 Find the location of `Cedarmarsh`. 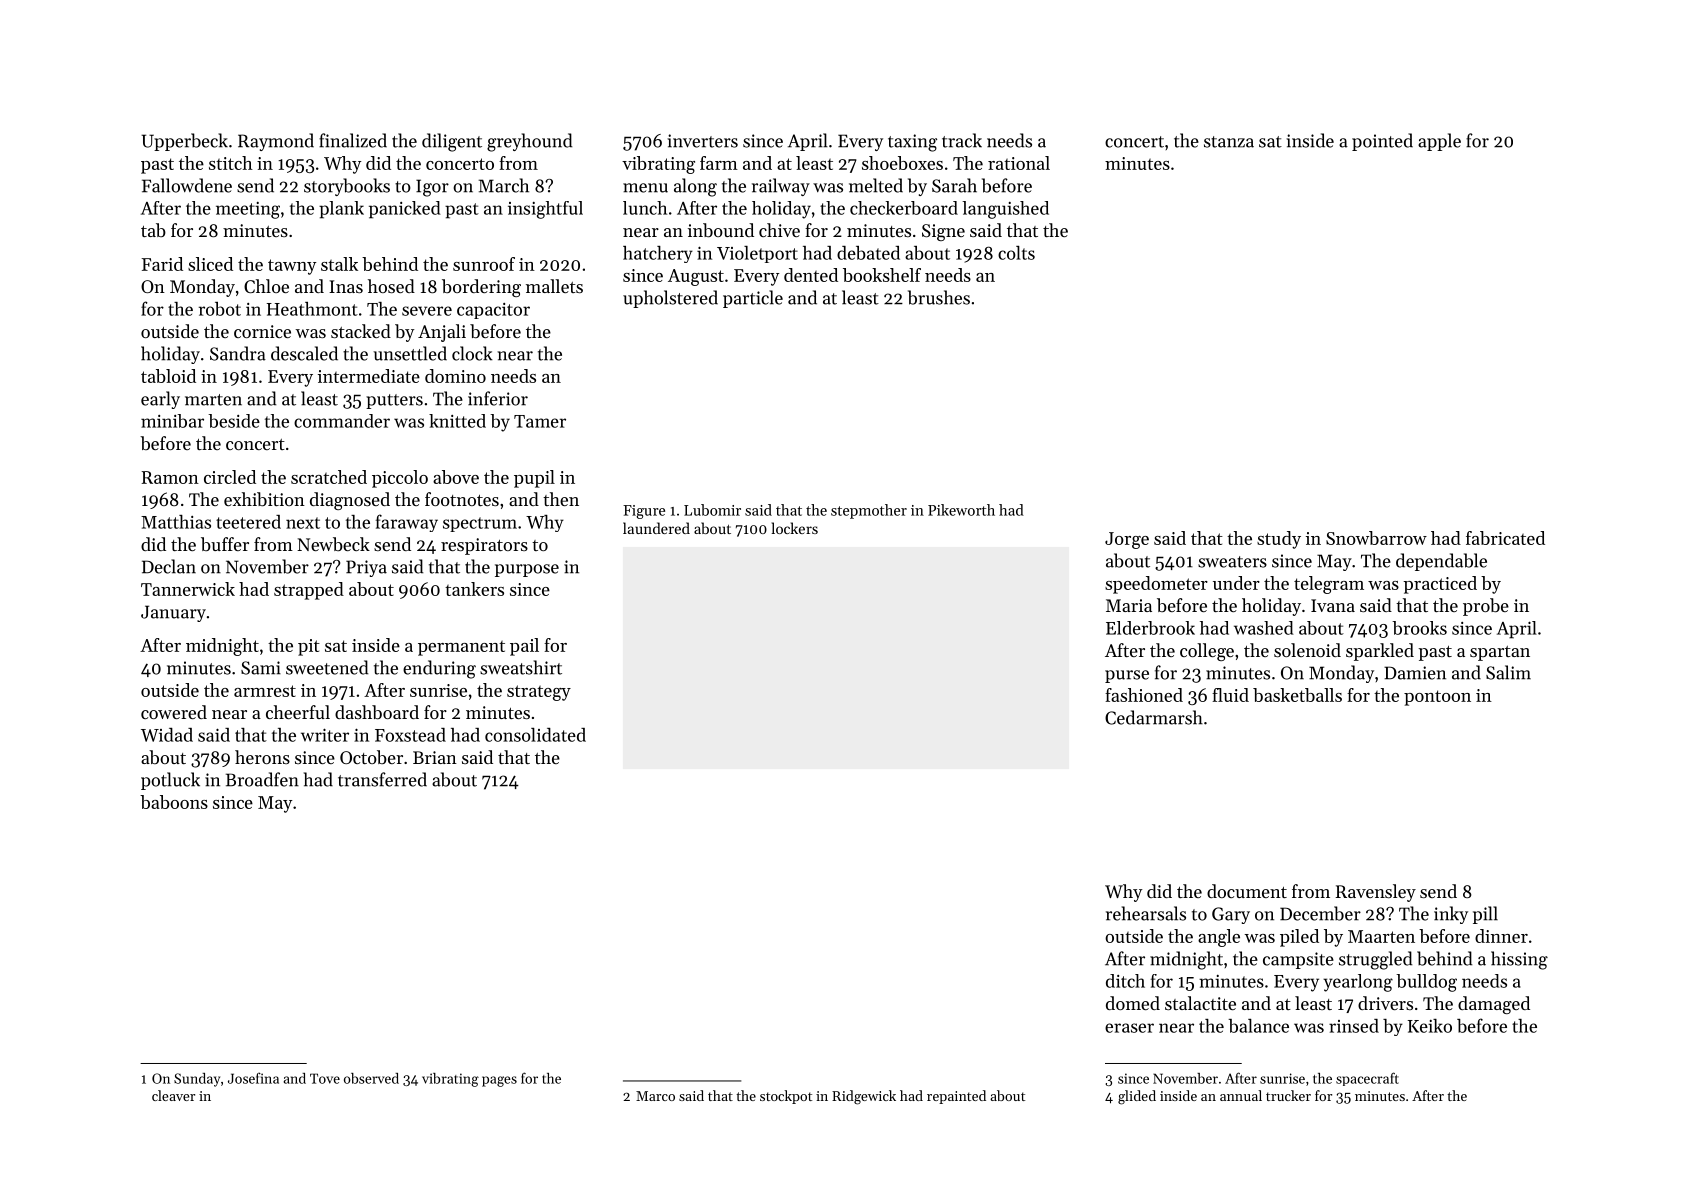

Cedarmarsh is located at coordinates (1154, 717).
